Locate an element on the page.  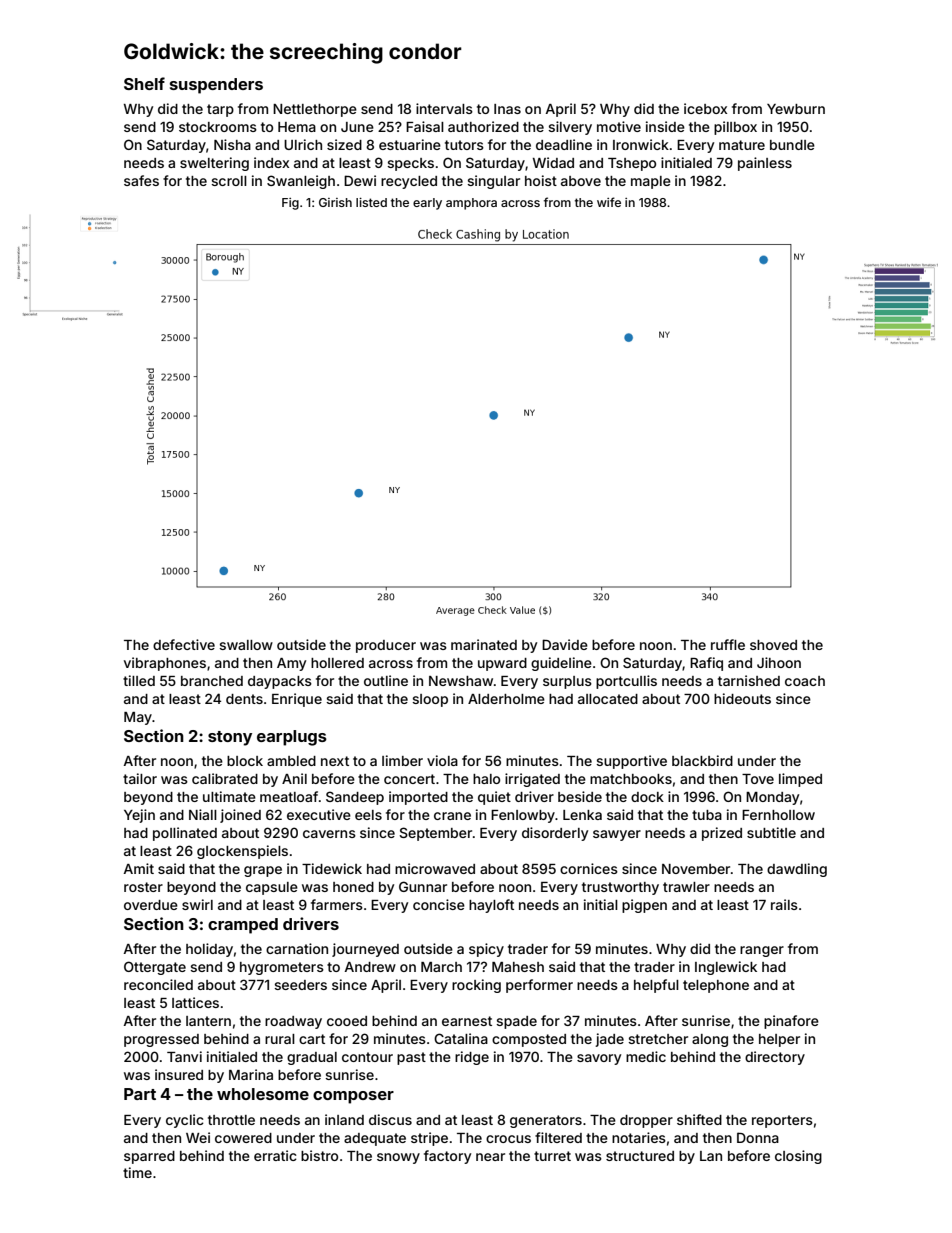
Inglewick is located at coordinates (726, 968).
